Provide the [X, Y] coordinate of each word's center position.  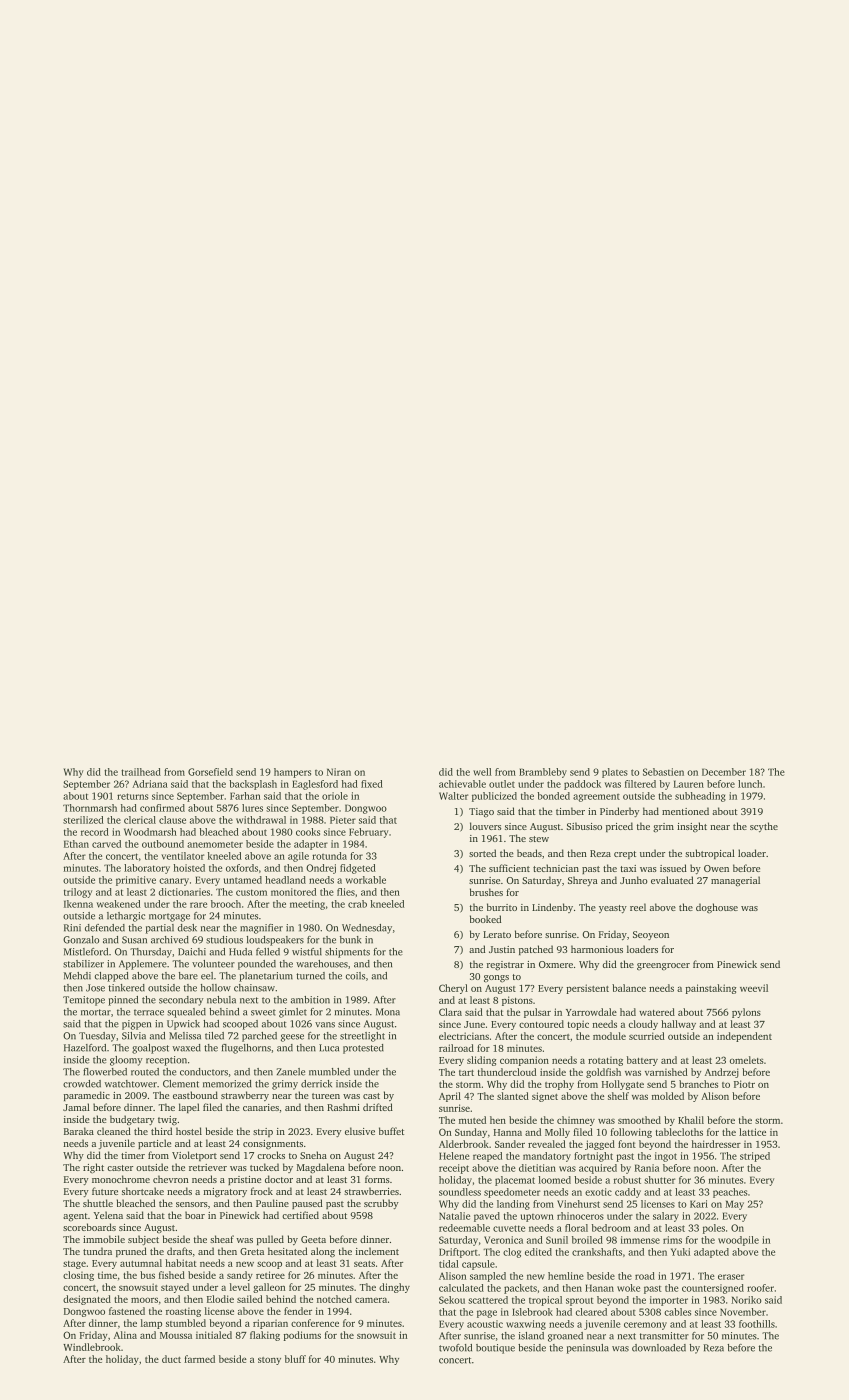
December [724, 772]
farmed [199, 1359]
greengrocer [663, 967]
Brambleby [543, 773]
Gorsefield [210, 772]
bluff [295, 1359]
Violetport [194, 1156]
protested [363, 1049]
